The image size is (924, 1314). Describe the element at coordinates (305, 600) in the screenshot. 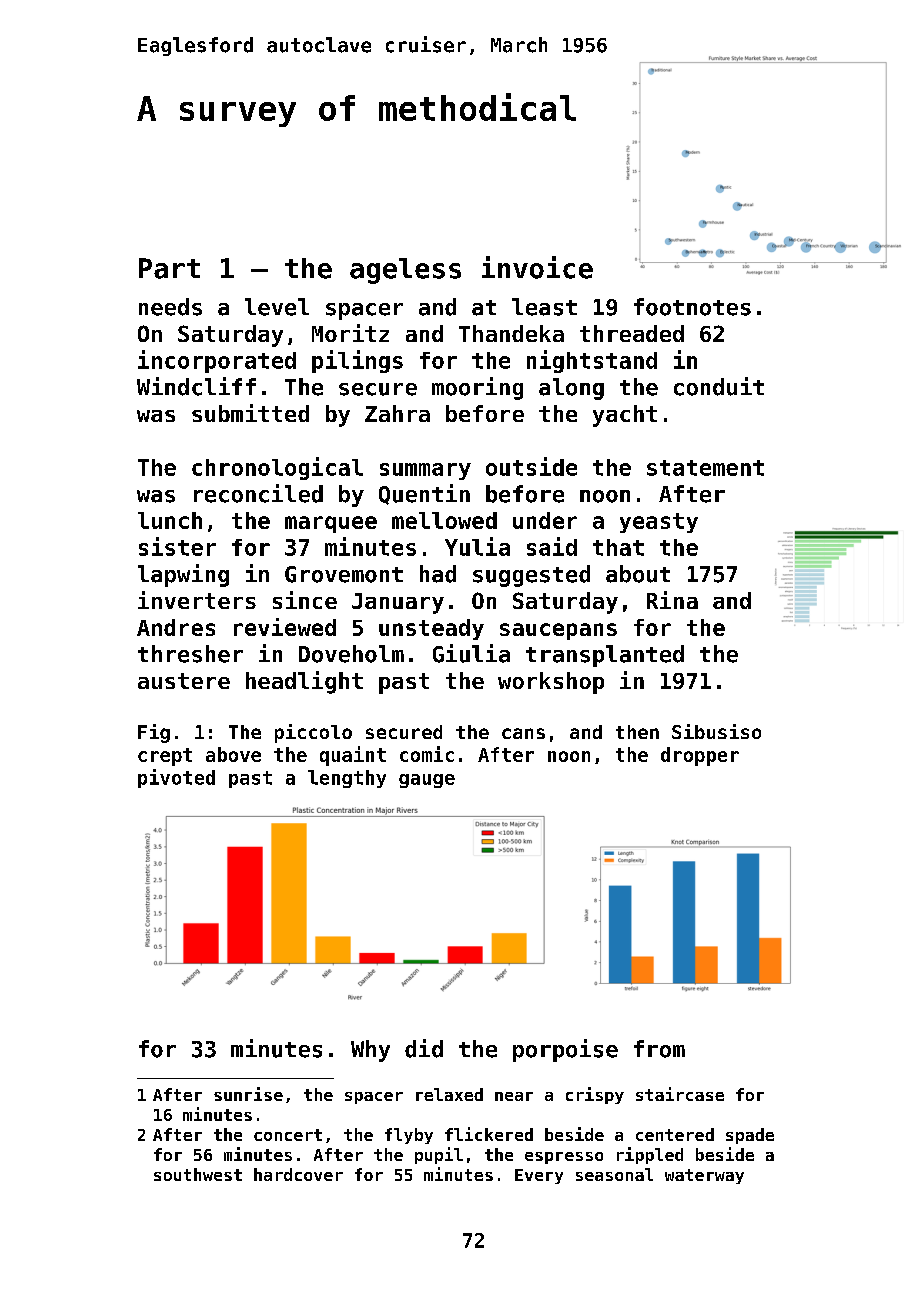

I see `since` at that location.
